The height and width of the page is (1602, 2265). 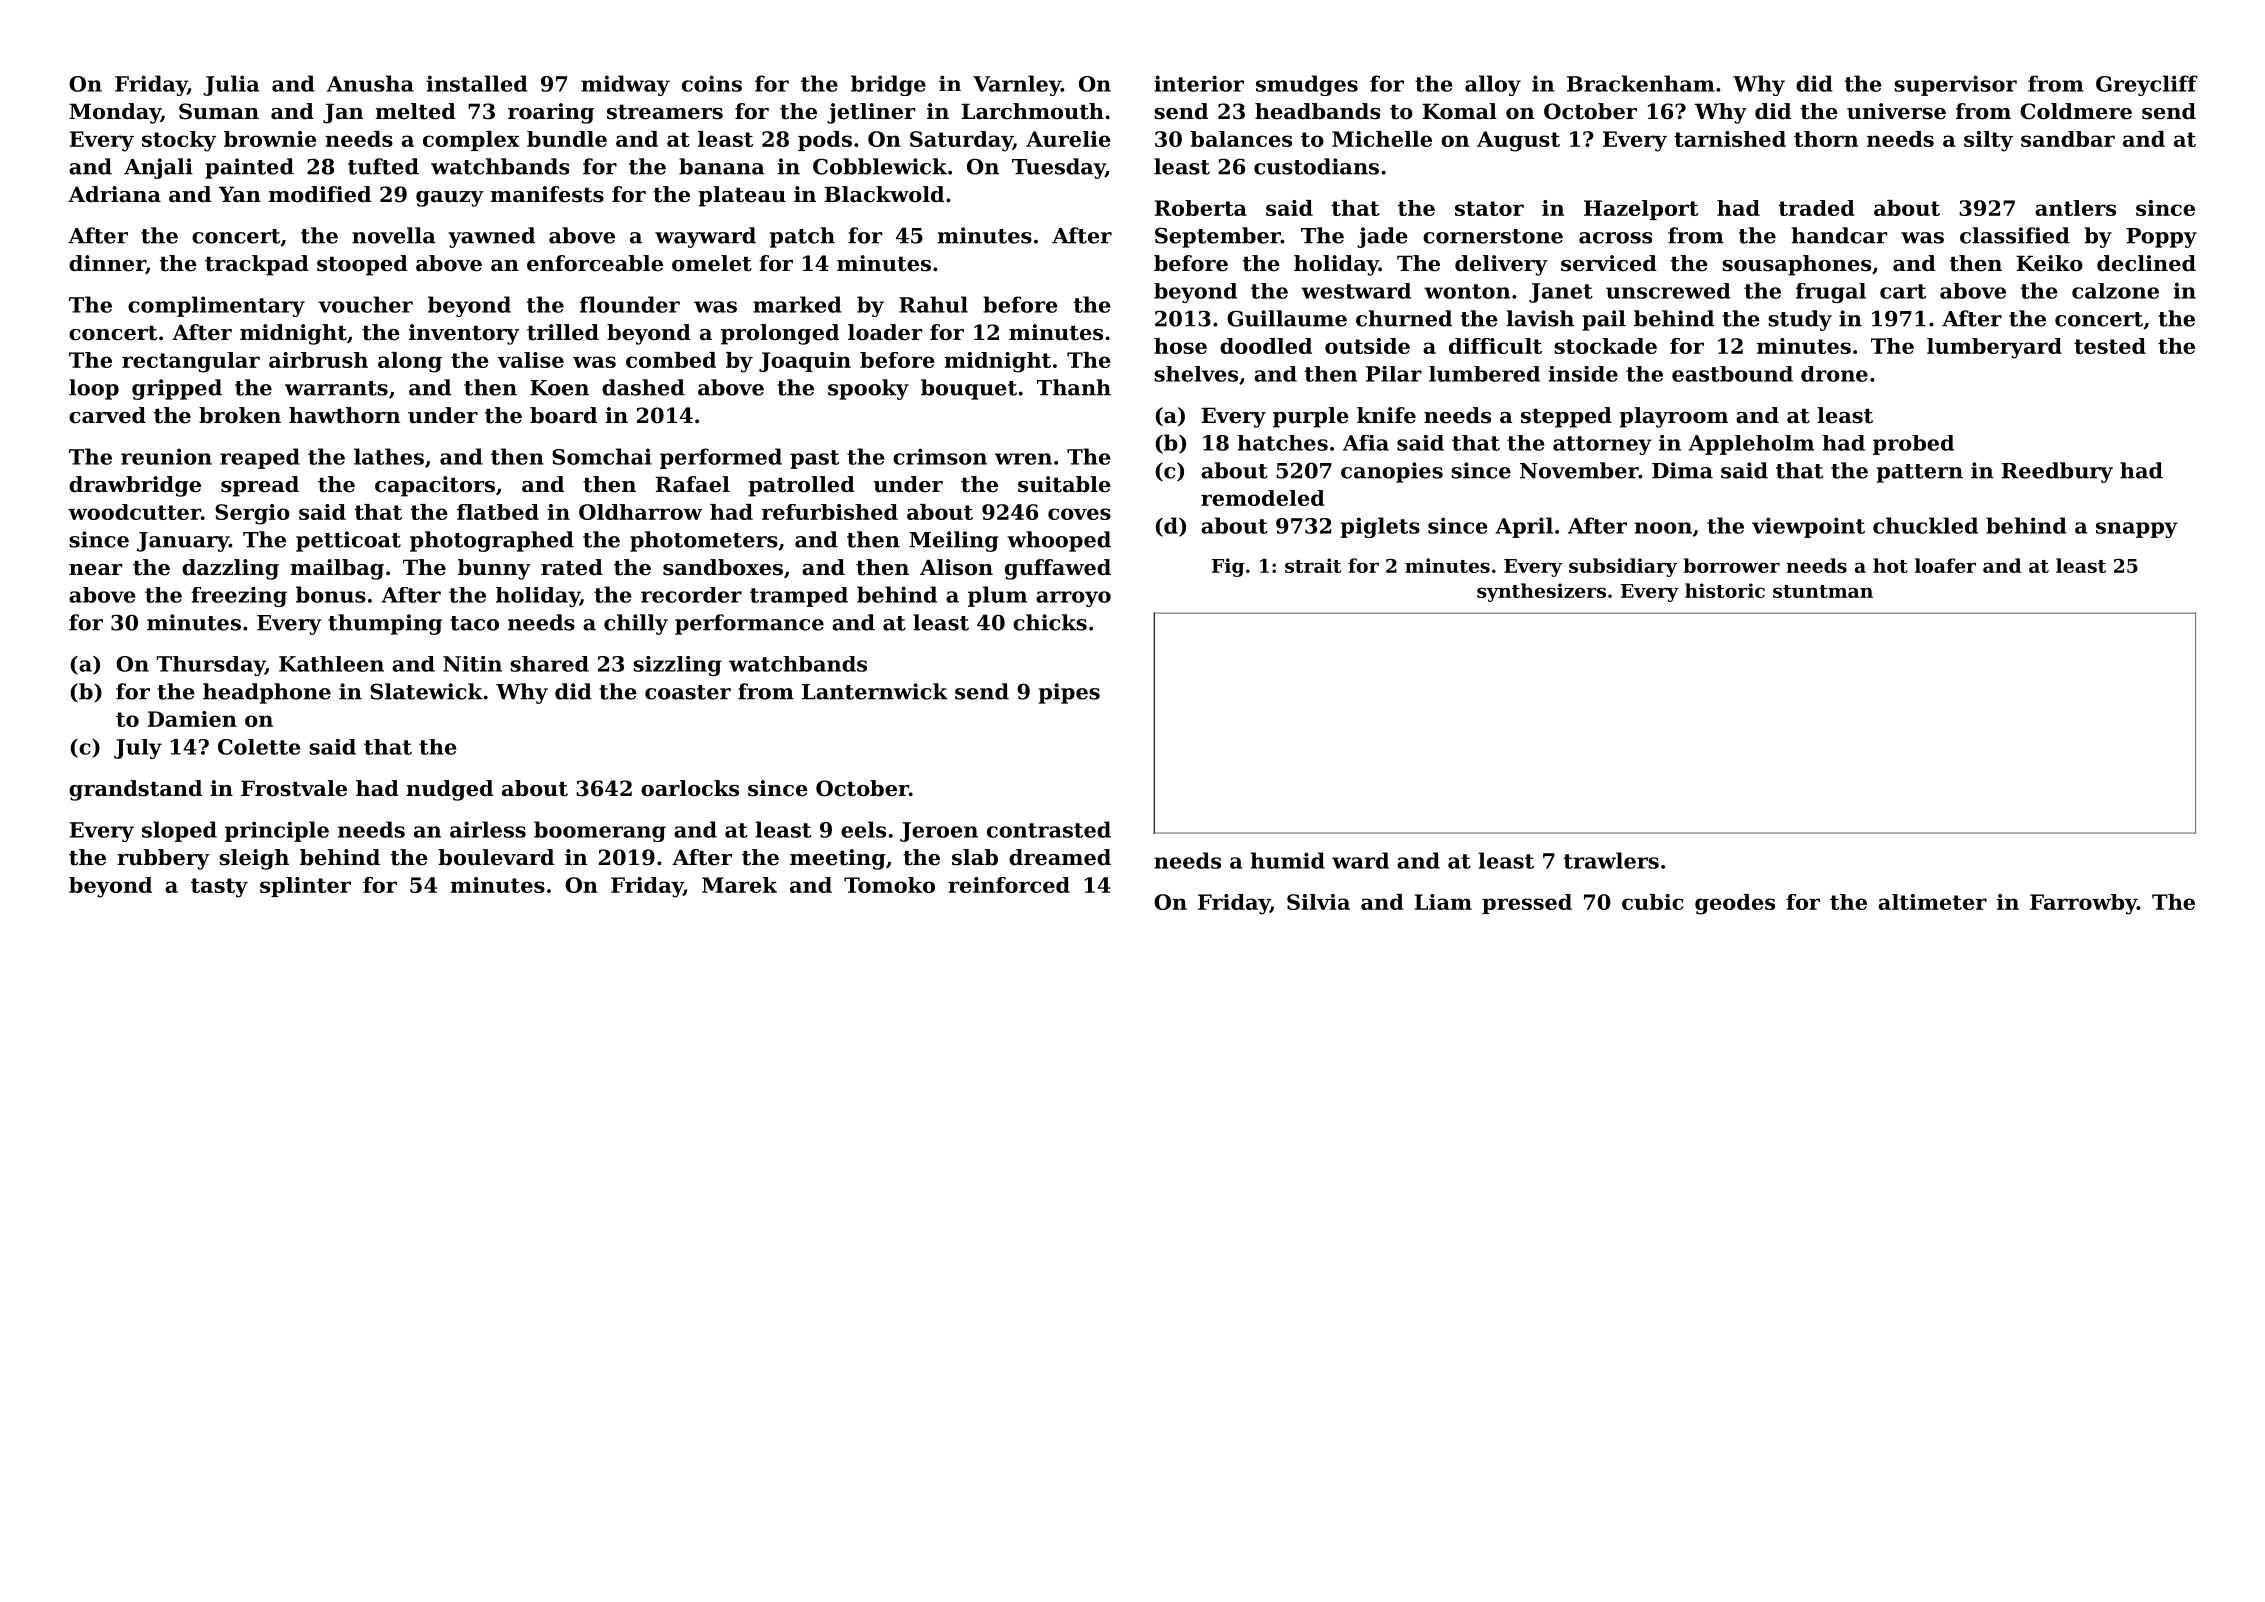 I want to click on Silvia, so click(x=1318, y=902).
